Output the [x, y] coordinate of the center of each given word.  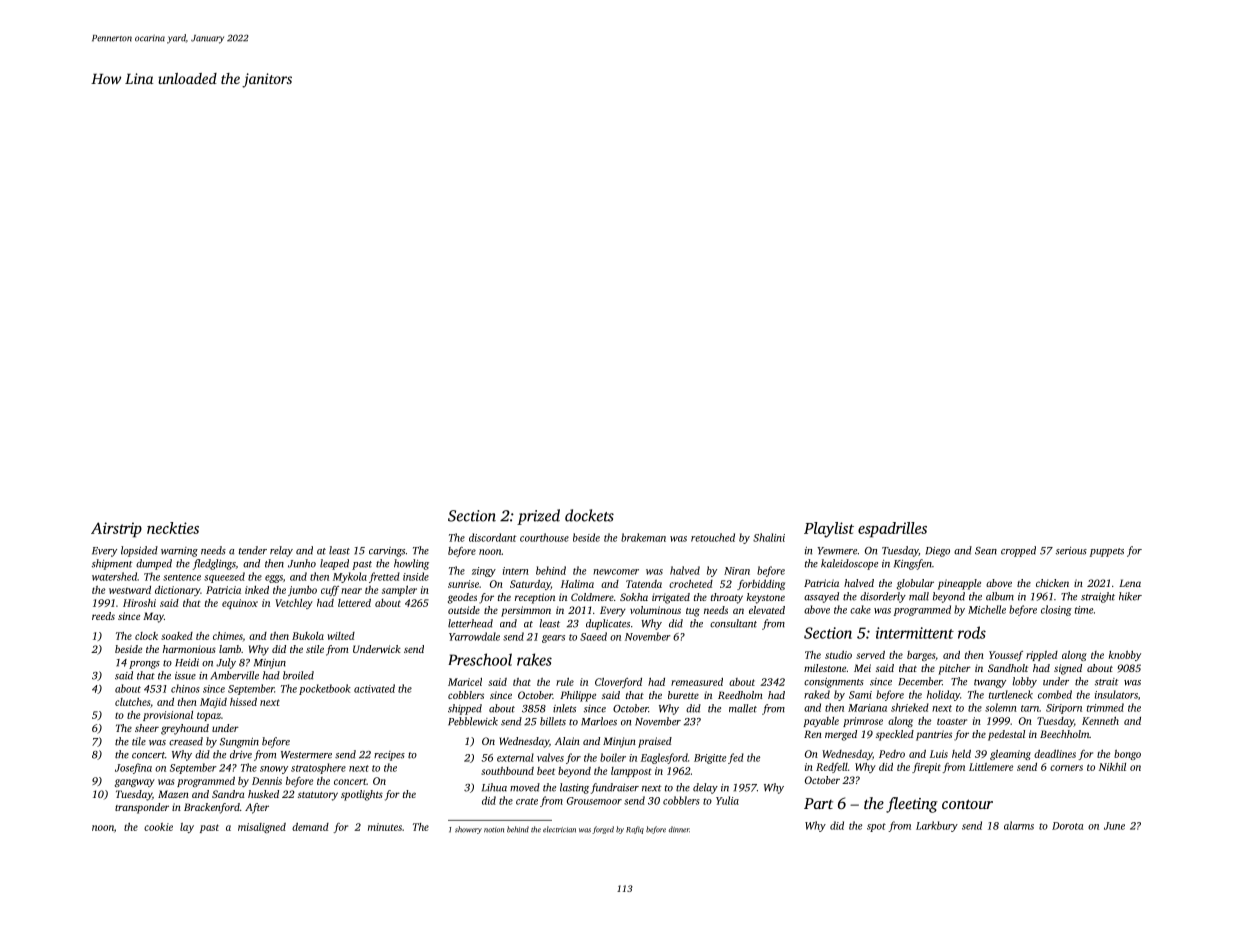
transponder [142, 808]
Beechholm [1064, 734]
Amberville [235, 675]
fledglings [214, 564]
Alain [567, 741]
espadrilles [892, 530]
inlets [564, 708]
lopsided [139, 551]
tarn [1030, 708]
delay [705, 788]
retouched [713, 537]
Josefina [133, 768]
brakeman [643, 537]
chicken [1052, 583]
